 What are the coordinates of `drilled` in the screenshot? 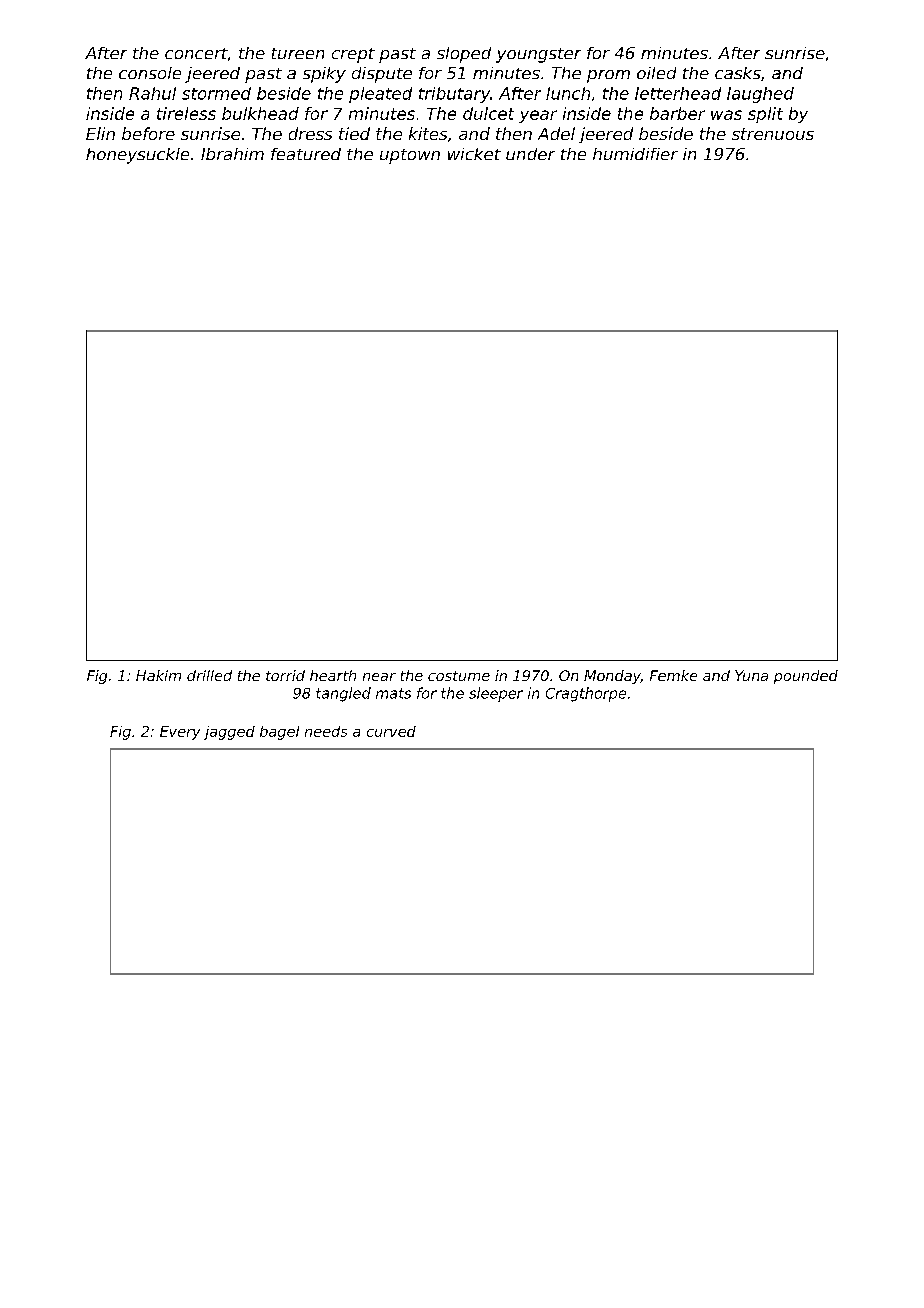 It's located at (209, 675).
